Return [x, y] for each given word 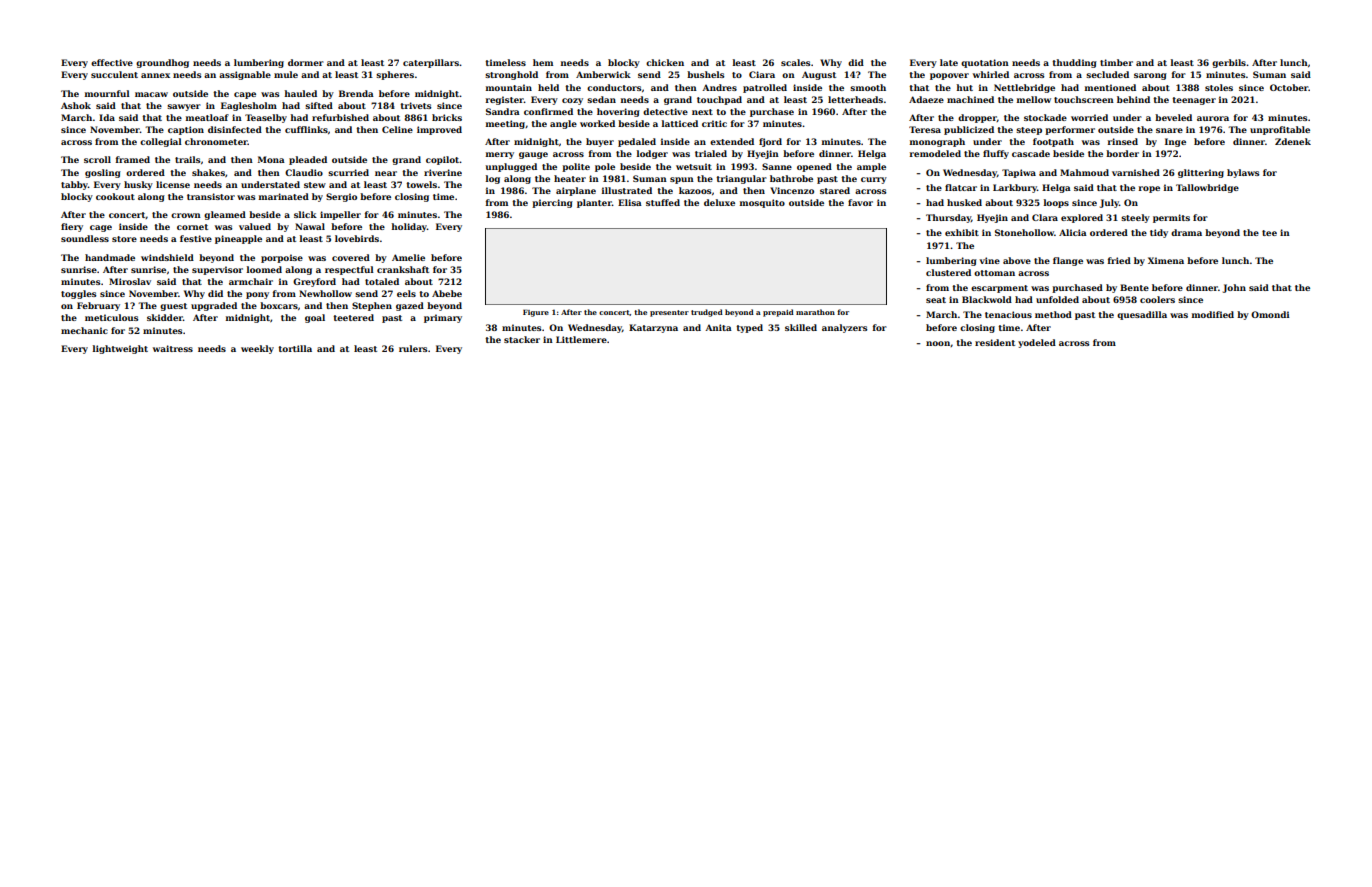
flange [1068, 261]
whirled [991, 74]
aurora [1213, 118]
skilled [801, 327]
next [702, 112]
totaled [382, 281]
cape [245, 95]
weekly [257, 349]
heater [570, 178]
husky [138, 185]
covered [351, 257]
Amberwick [603, 74]
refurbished [340, 117]
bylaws [1243, 173]
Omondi [1270, 314]
